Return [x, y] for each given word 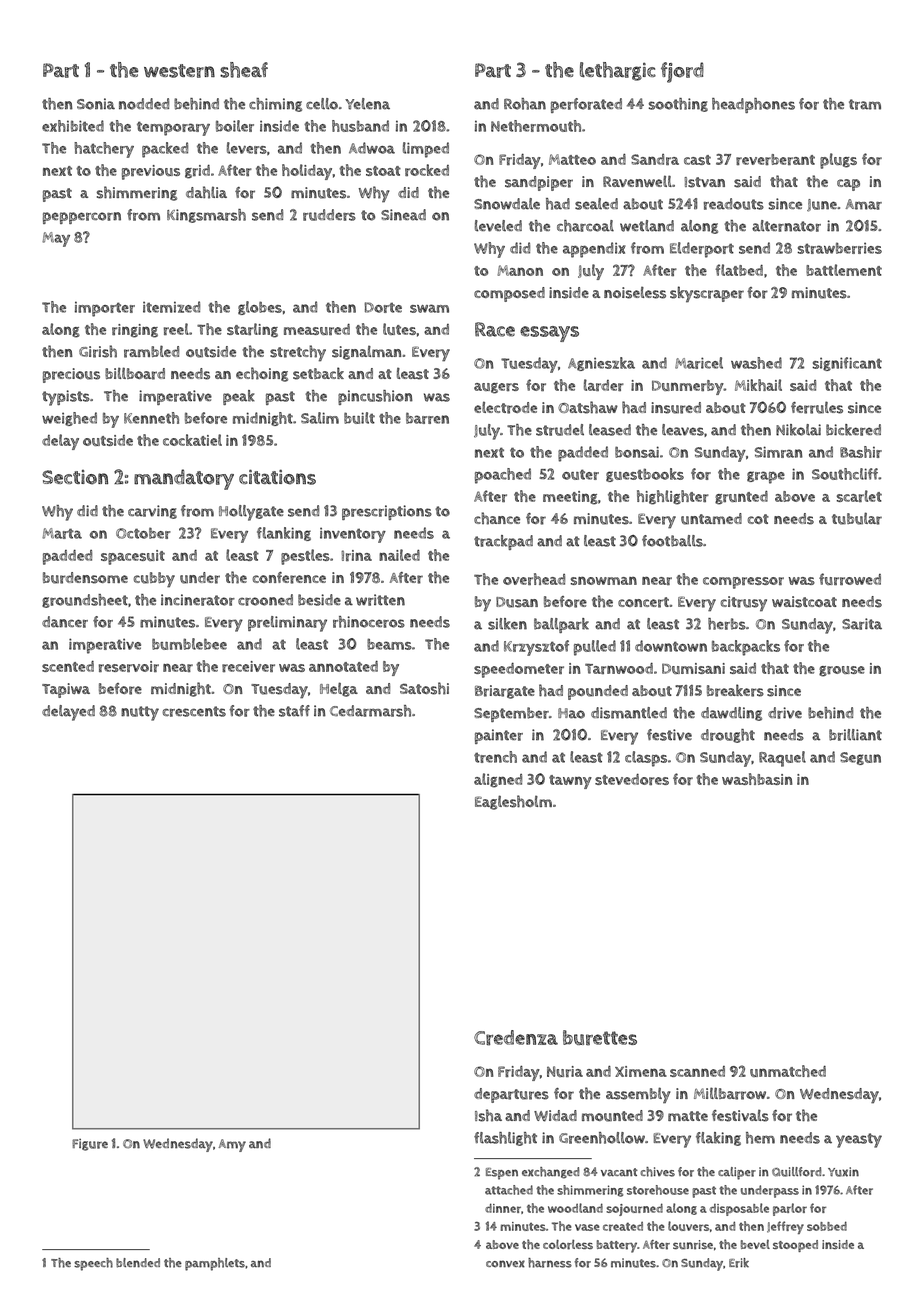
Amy [232, 1145]
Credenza [516, 1038]
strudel [560, 430]
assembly [638, 1095]
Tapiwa [66, 690]
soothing [678, 105]
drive [785, 713]
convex [505, 1264]
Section [75, 477]
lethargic [618, 71]
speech [93, 1264]
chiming [275, 105]
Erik [739, 1263]
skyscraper [707, 294]
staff [294, 711]
